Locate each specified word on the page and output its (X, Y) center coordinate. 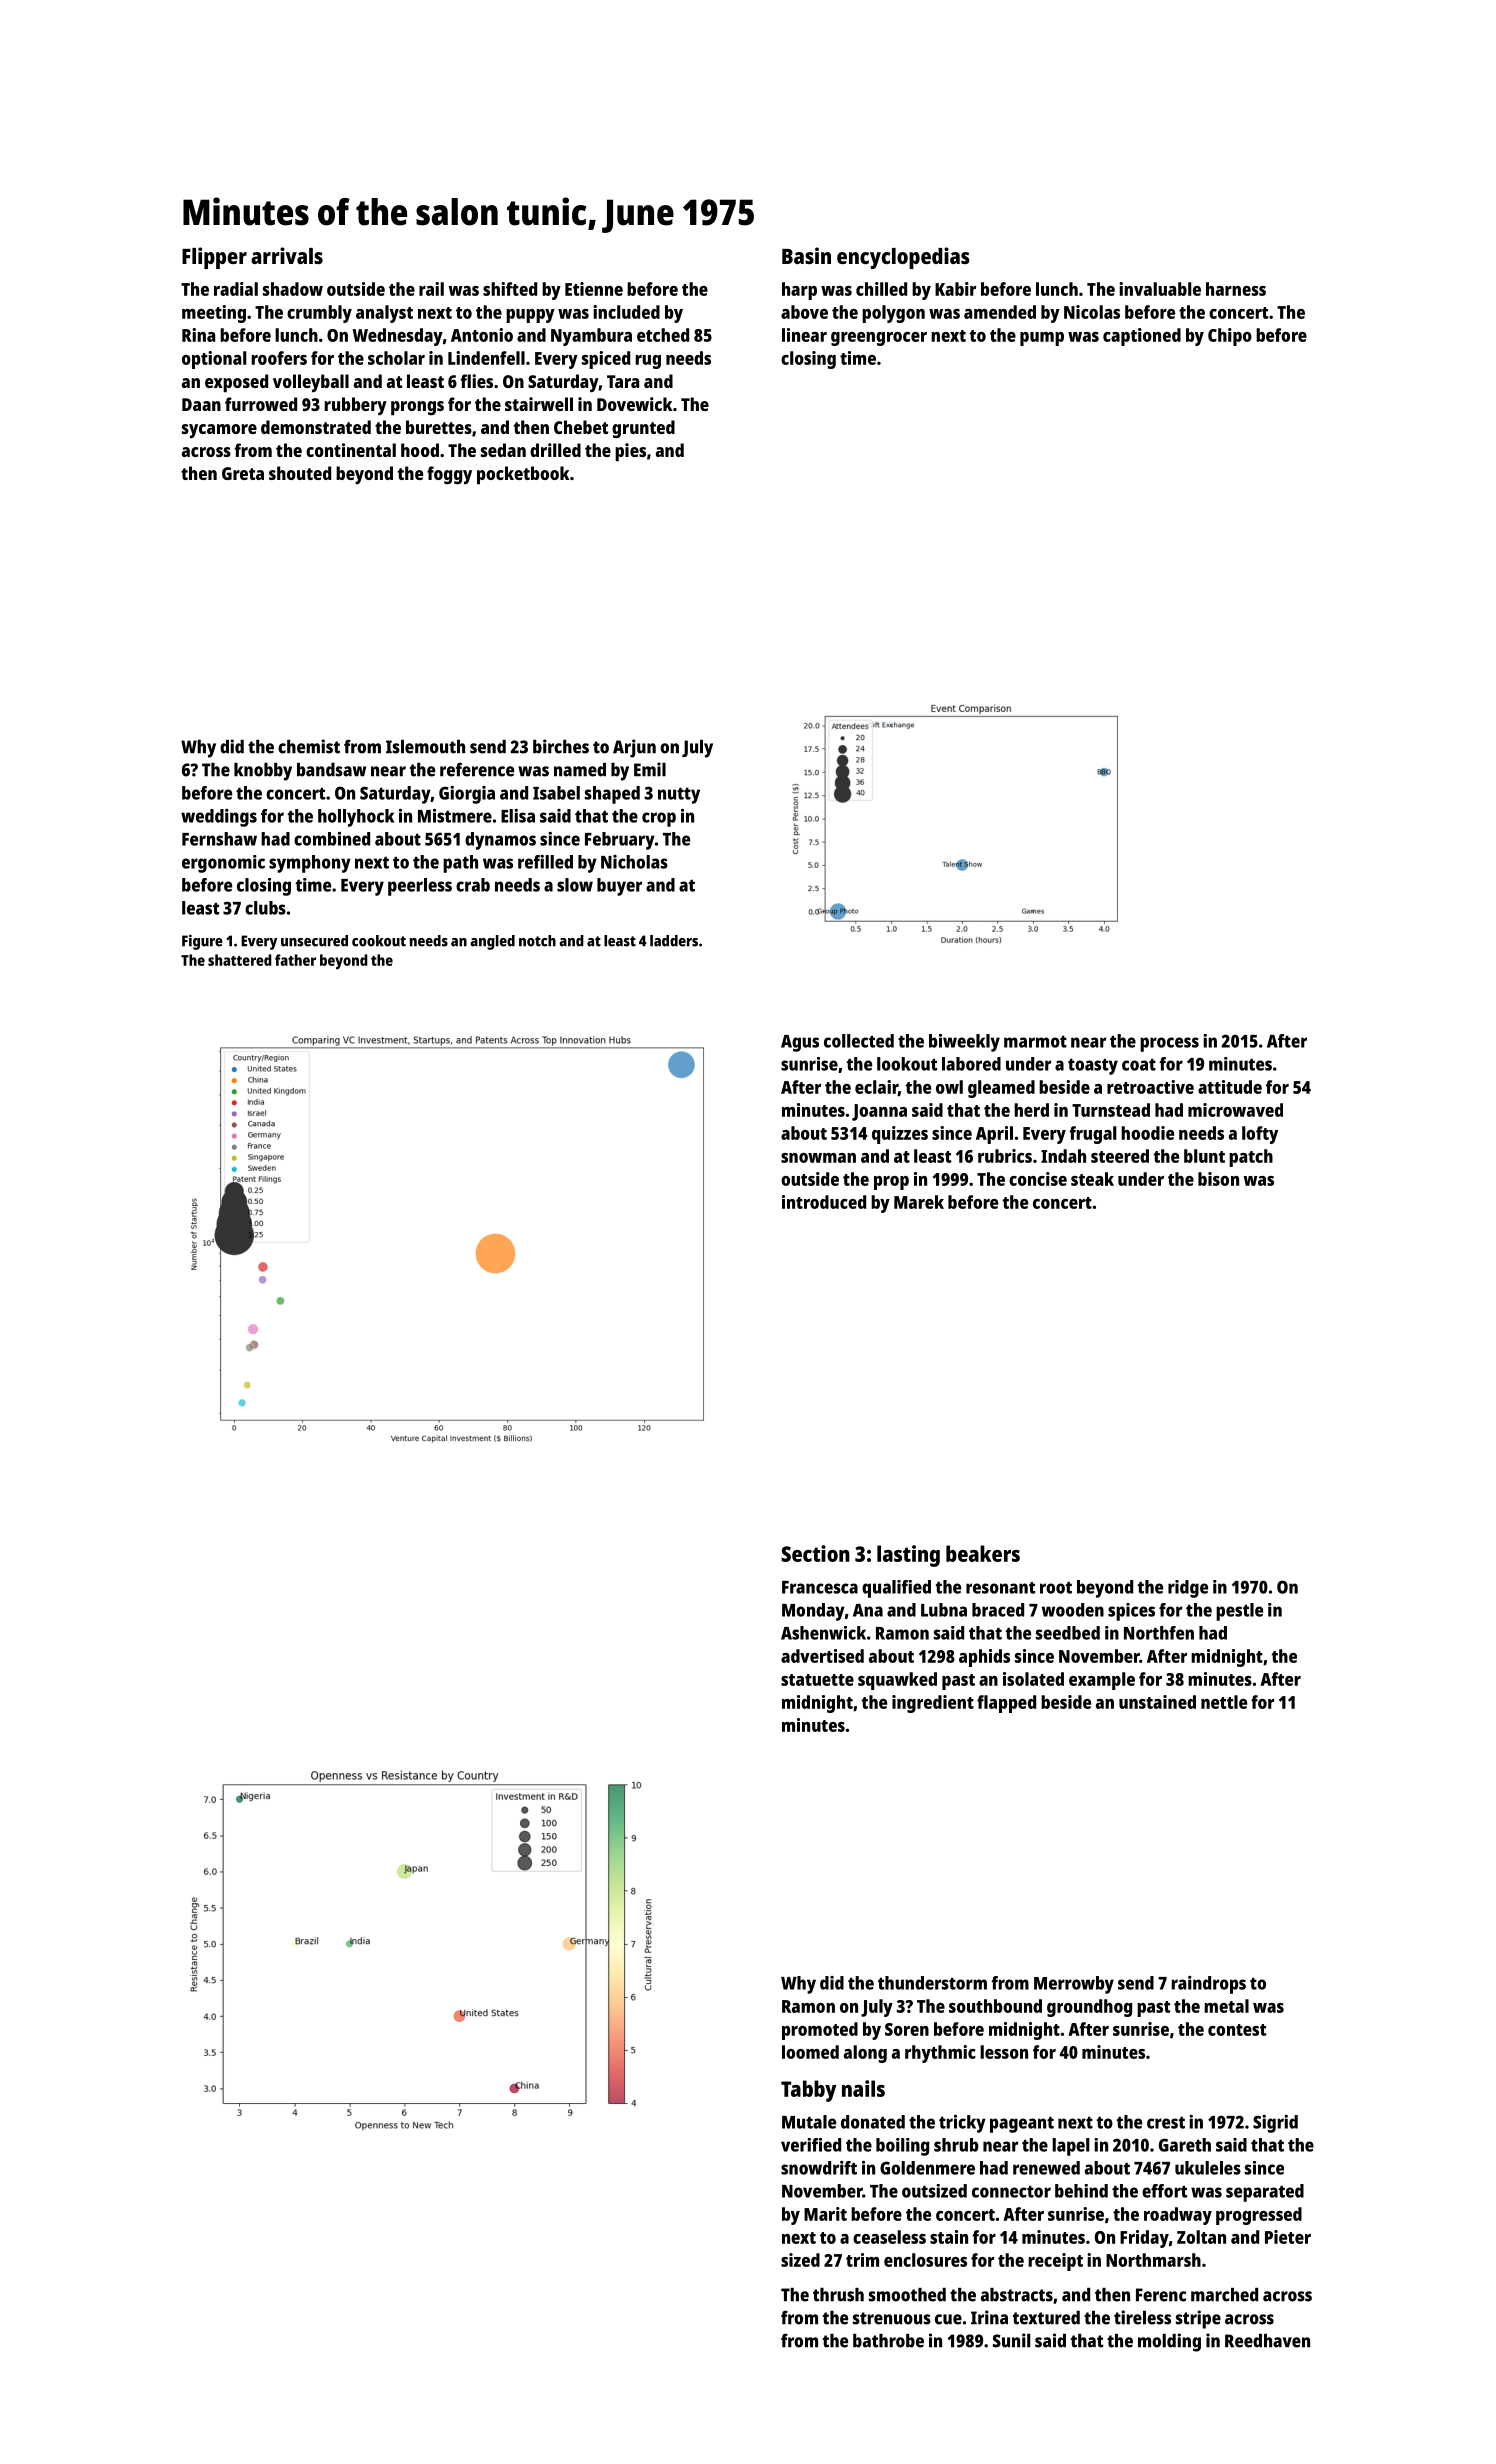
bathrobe (888, 2341)
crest (1166, 2122)
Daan (201, 404)
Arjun (634, 748)
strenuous (892, 2318)
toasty (1093, 1066)
